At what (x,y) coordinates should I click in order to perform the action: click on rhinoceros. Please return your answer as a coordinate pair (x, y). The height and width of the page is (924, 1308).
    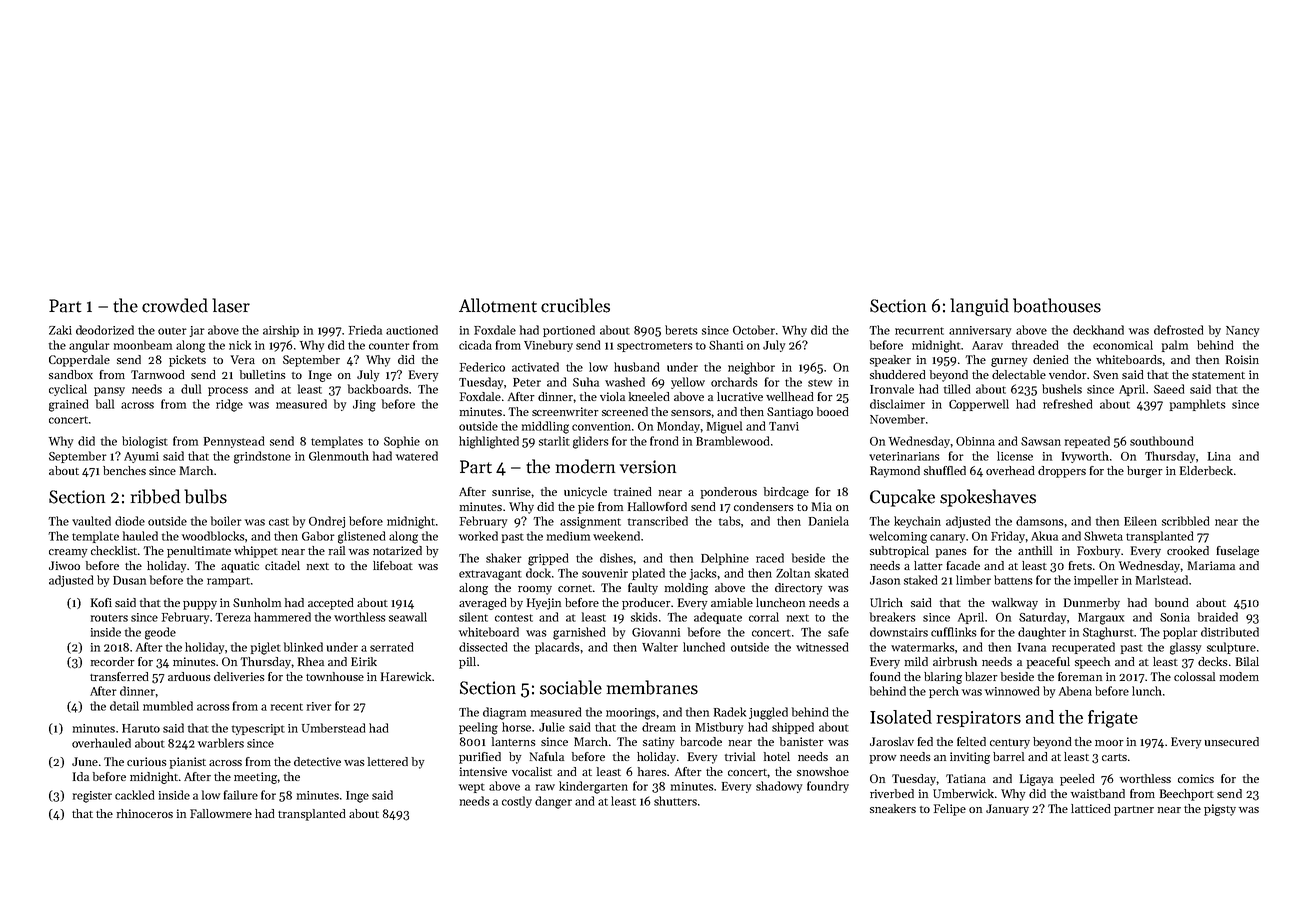
    Looking at the image, I should click on (145, 813).
